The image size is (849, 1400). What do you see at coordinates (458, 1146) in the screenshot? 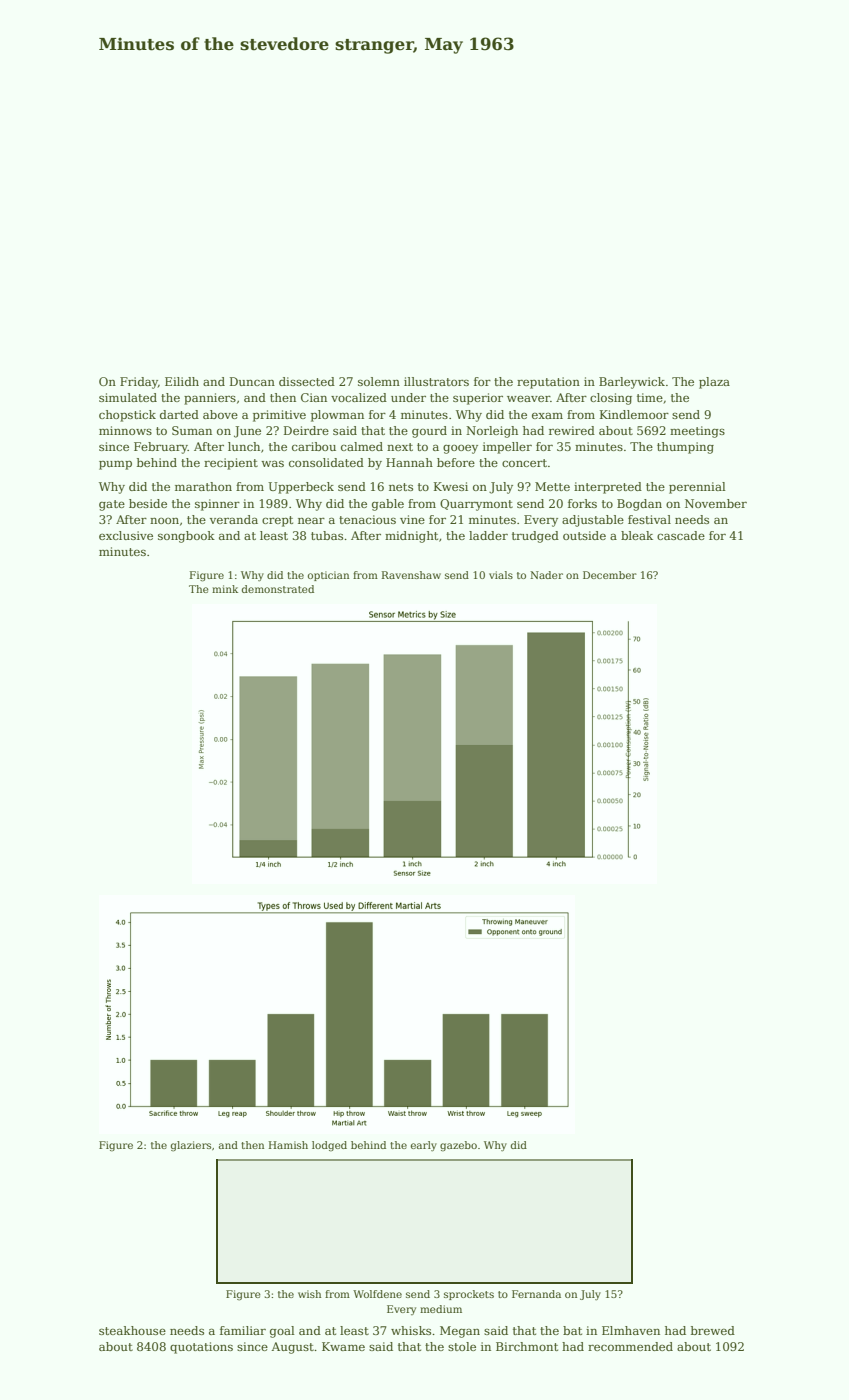
I see `gazebo` at bounding box center [458, 1146].
